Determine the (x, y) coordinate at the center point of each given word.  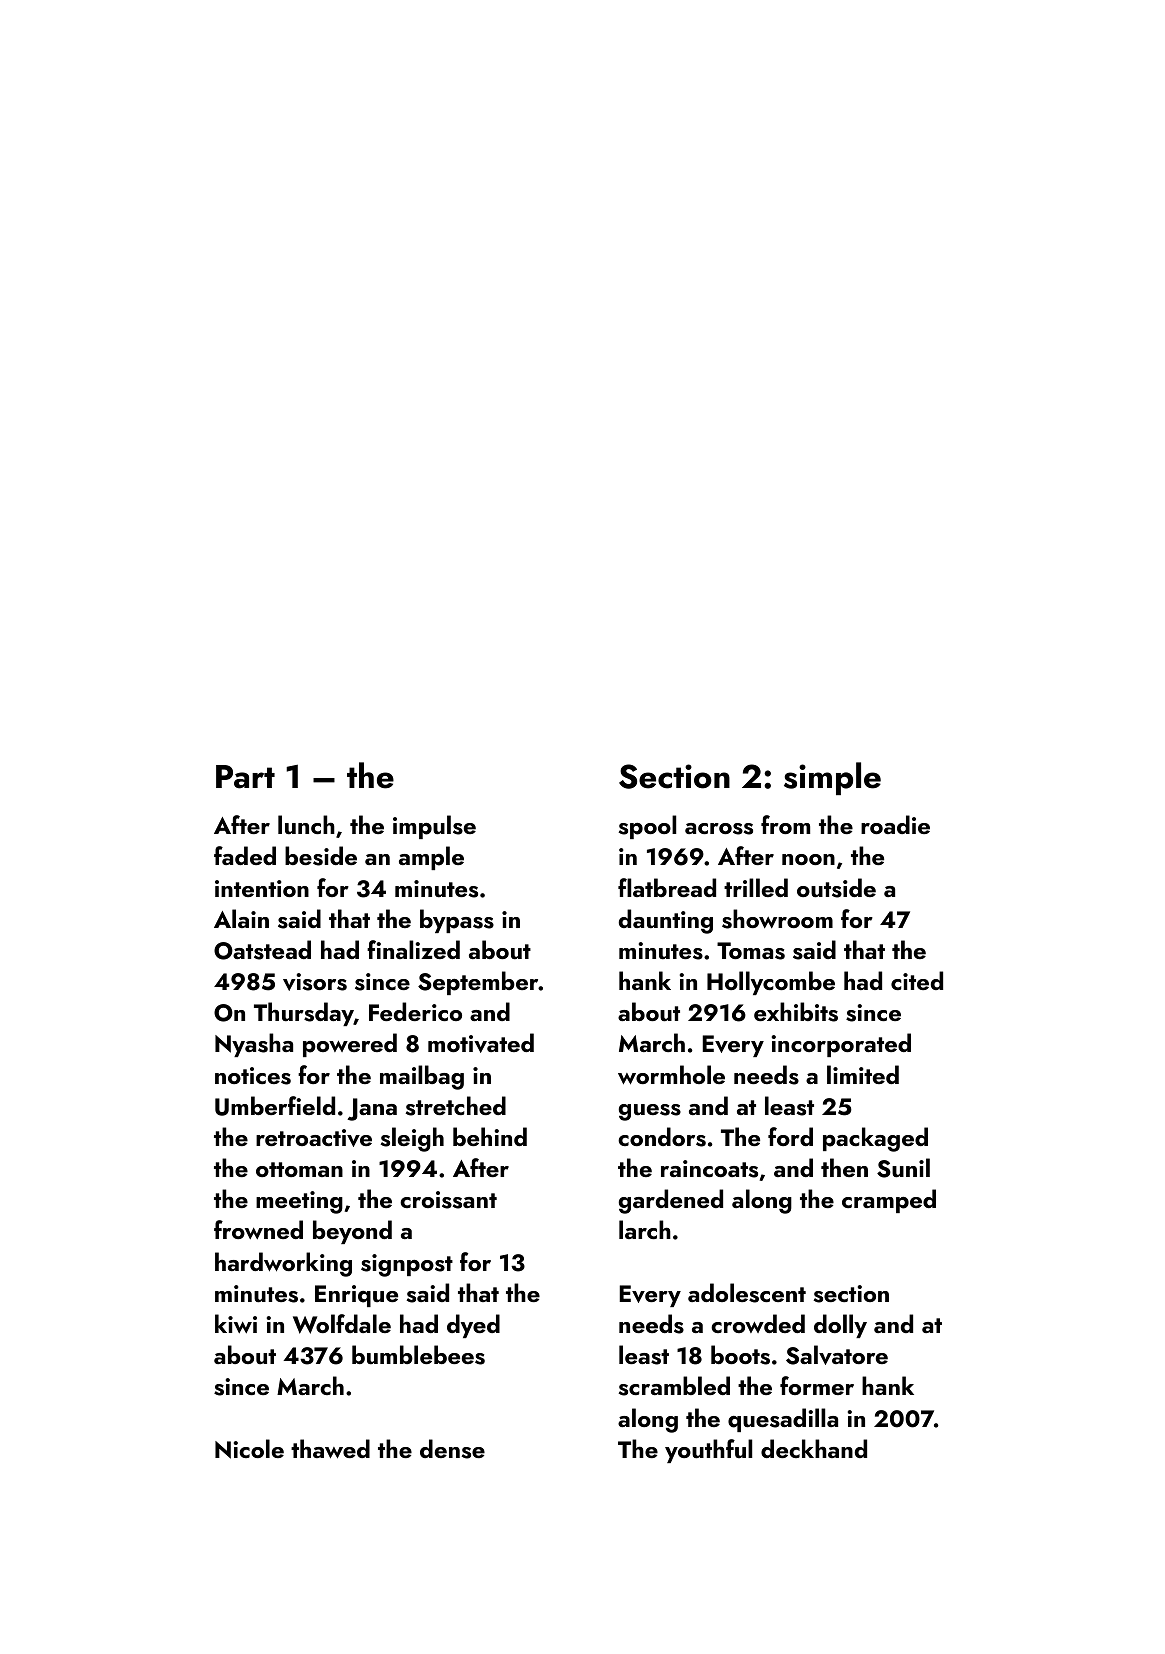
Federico (415, 1011)
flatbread (667, 887)
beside (321, 856)
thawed (330, 1448)
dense (452, 1449)
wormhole (671, 1074)
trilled (756, 887)
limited (863, 1074)
